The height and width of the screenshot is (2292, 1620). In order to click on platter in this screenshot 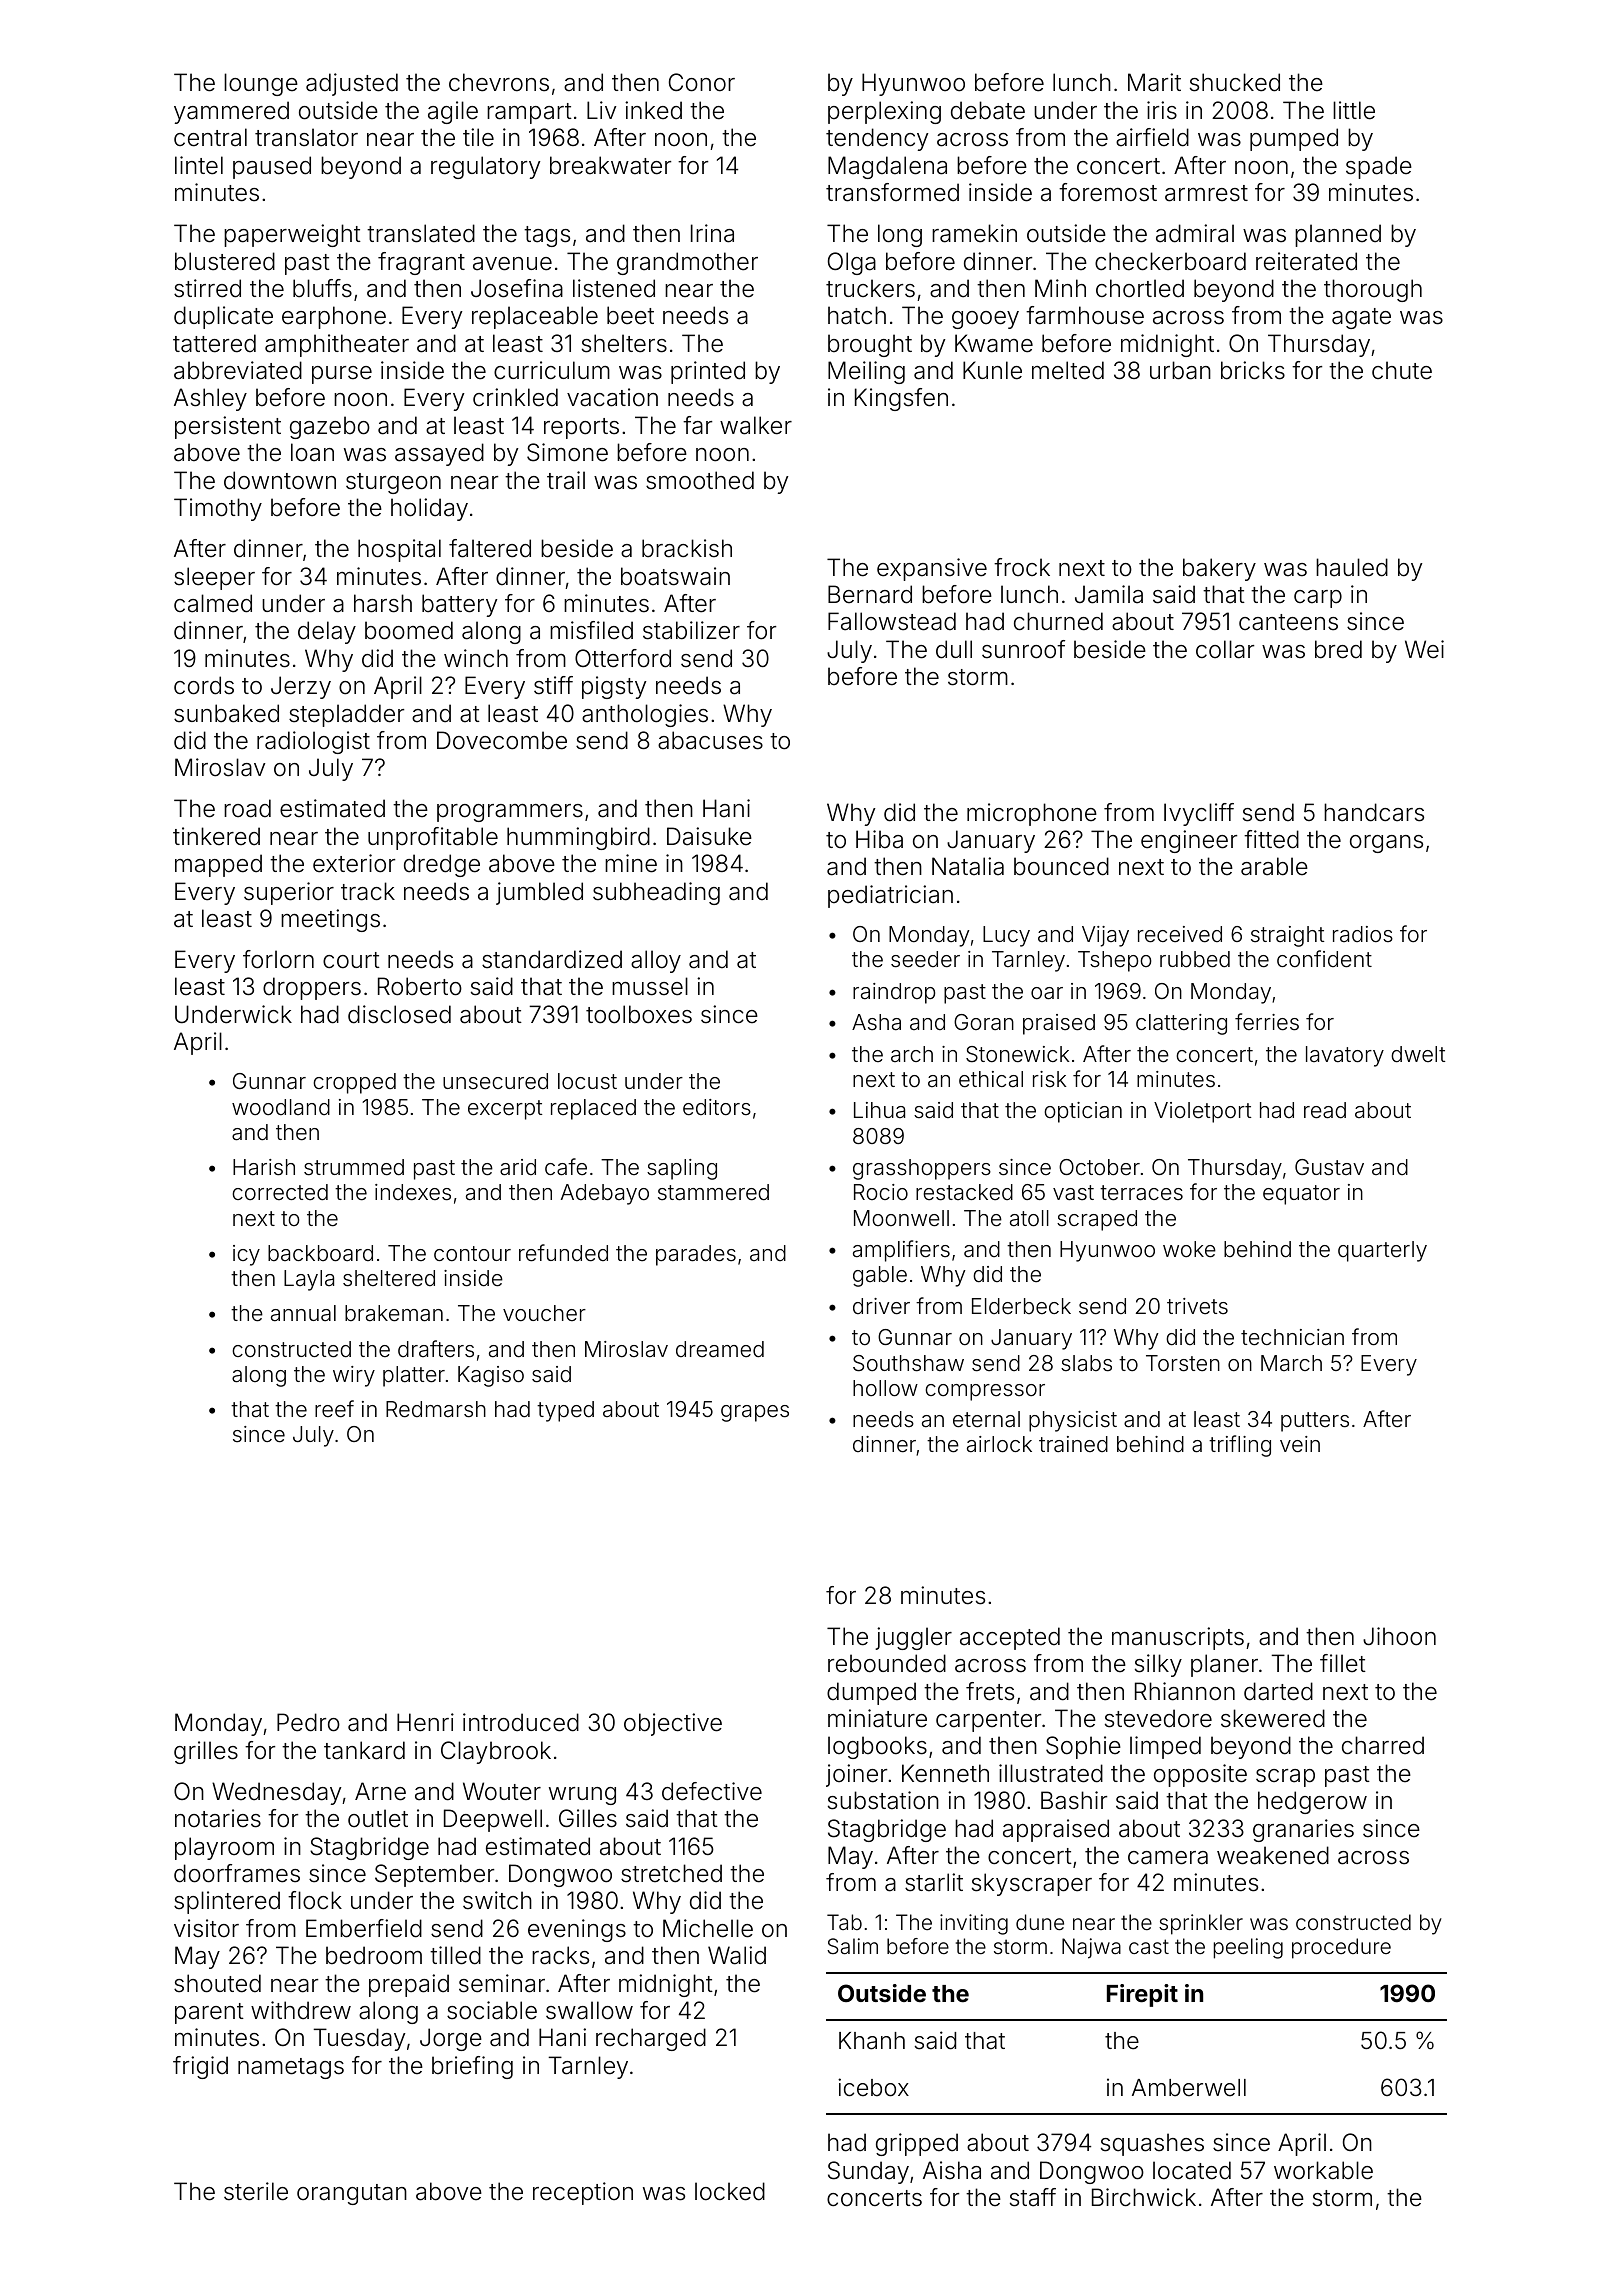, I will do `click(414, 1376)`.
